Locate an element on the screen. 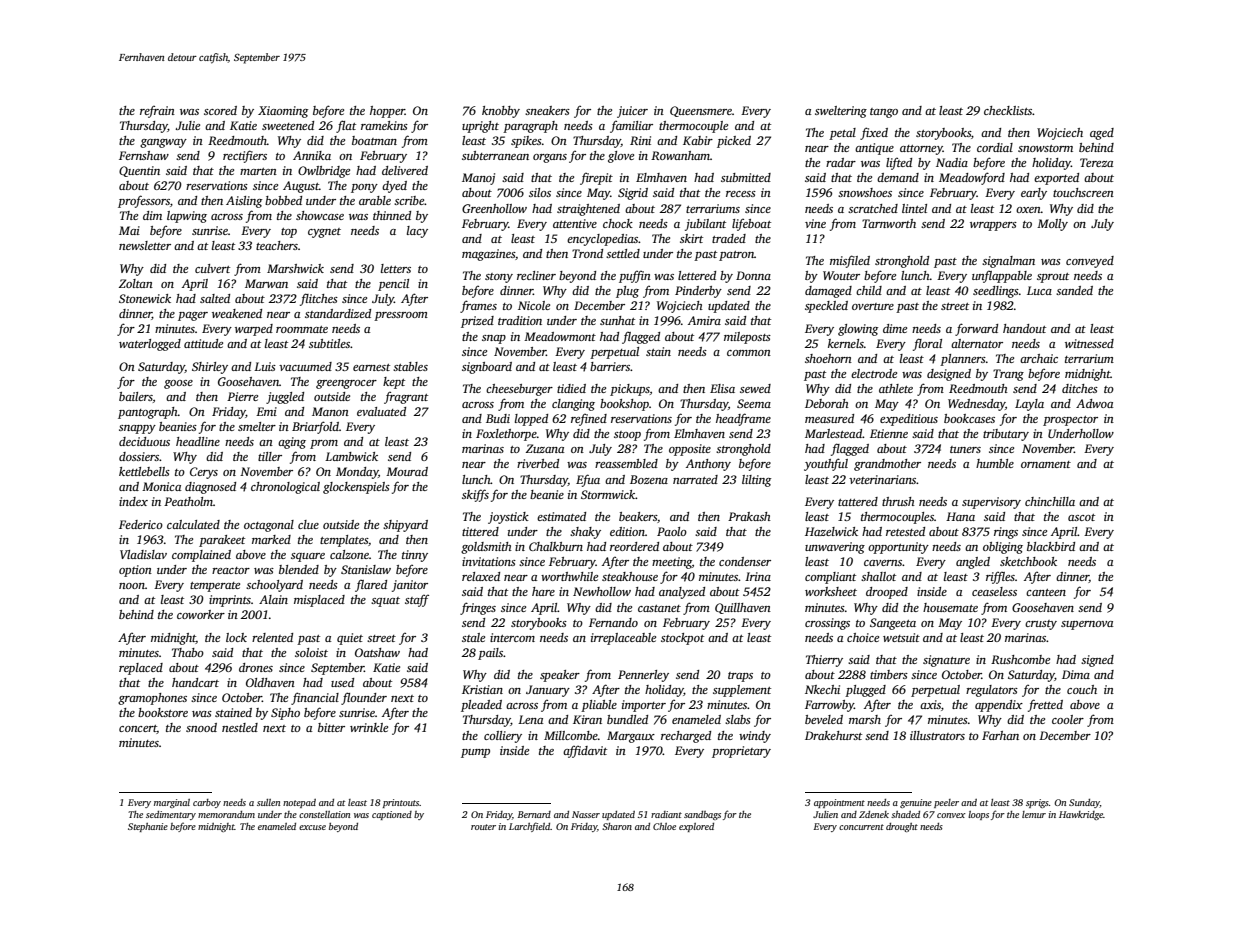 The width and height of the screenshot is (1233, 952). Zoltan is located at coordinates (136, 283).
